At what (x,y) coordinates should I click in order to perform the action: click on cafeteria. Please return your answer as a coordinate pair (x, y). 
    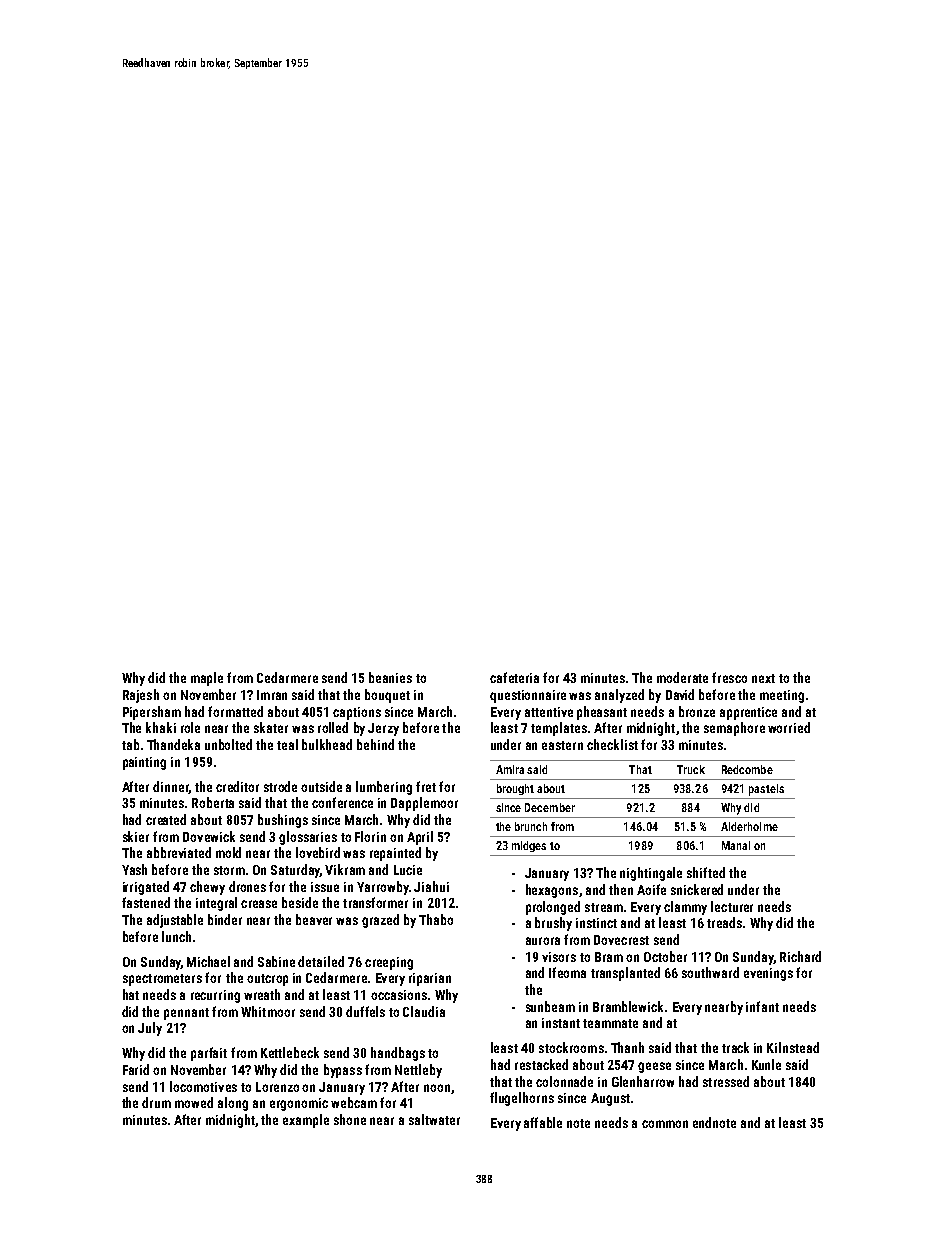
    Looking at the image, I should click on (514, 677).
